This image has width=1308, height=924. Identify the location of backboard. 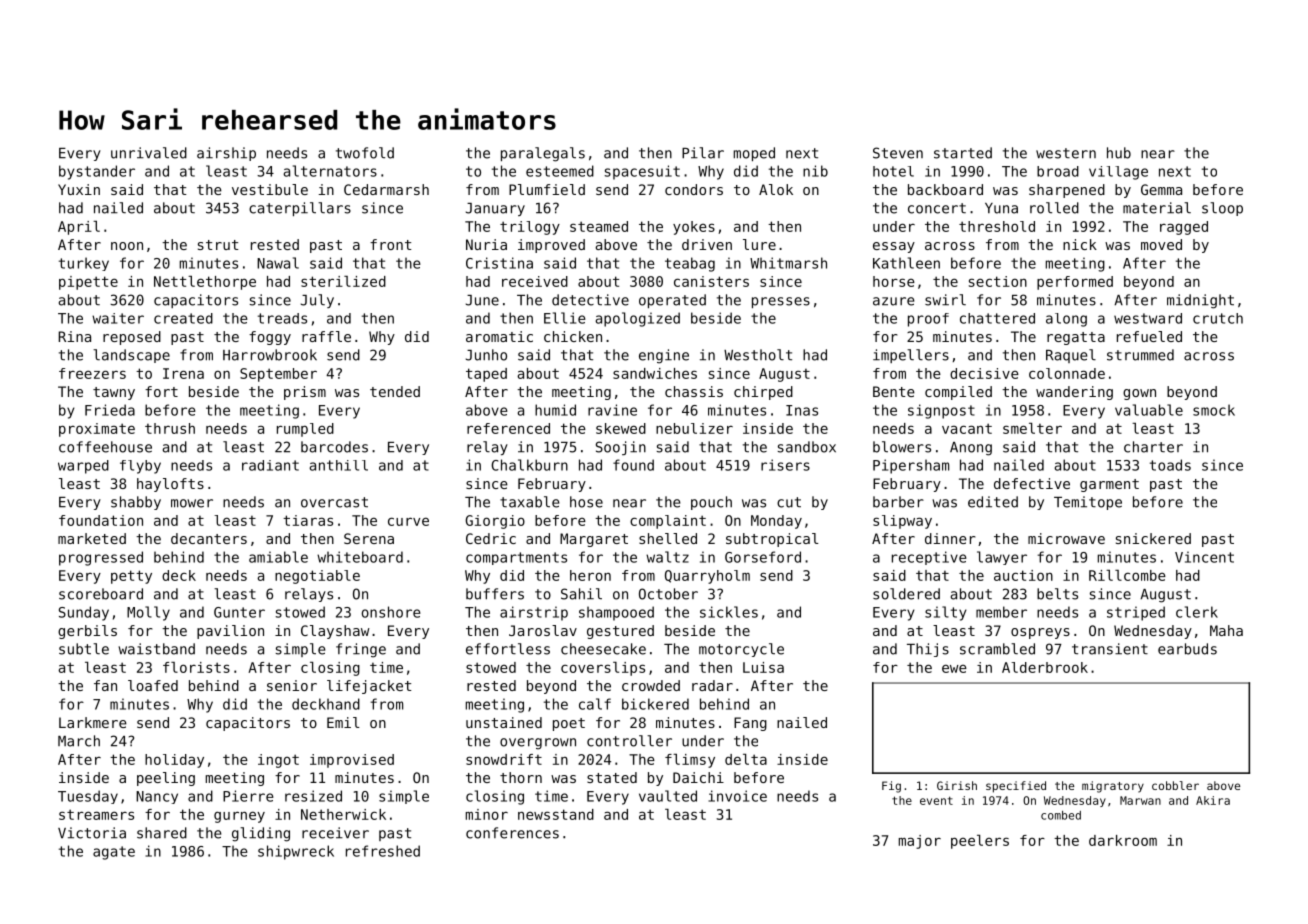
(945, 189).
